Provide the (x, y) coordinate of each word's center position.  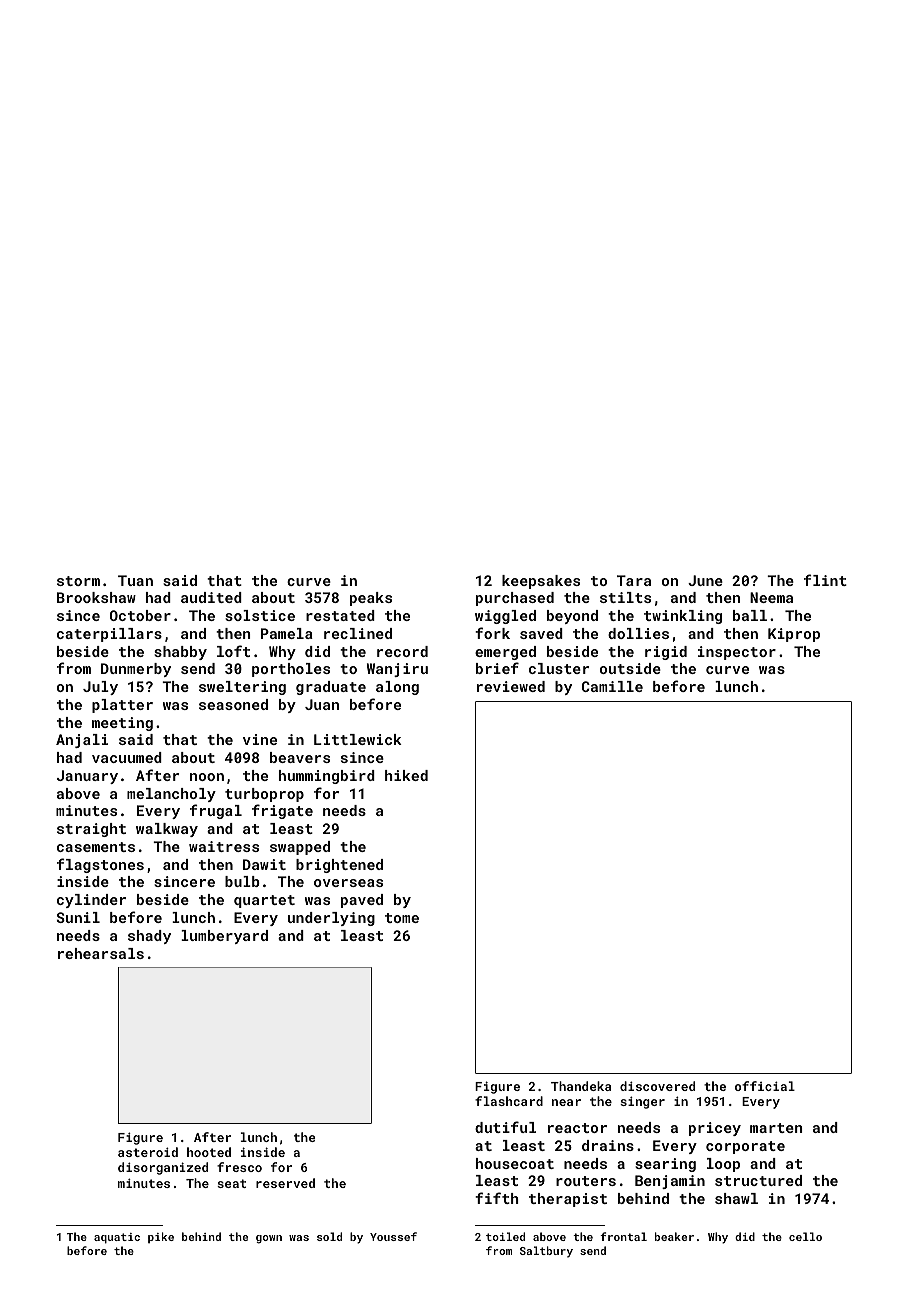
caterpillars (109, 635)
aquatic (117, 1238)
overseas (348, 883)
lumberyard (224, 937)
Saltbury (546, 1252)
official (765, 1086)
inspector (737, 653)
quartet (264, 901)
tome (402, 918)
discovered (657, 1086)
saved (541, 633)
